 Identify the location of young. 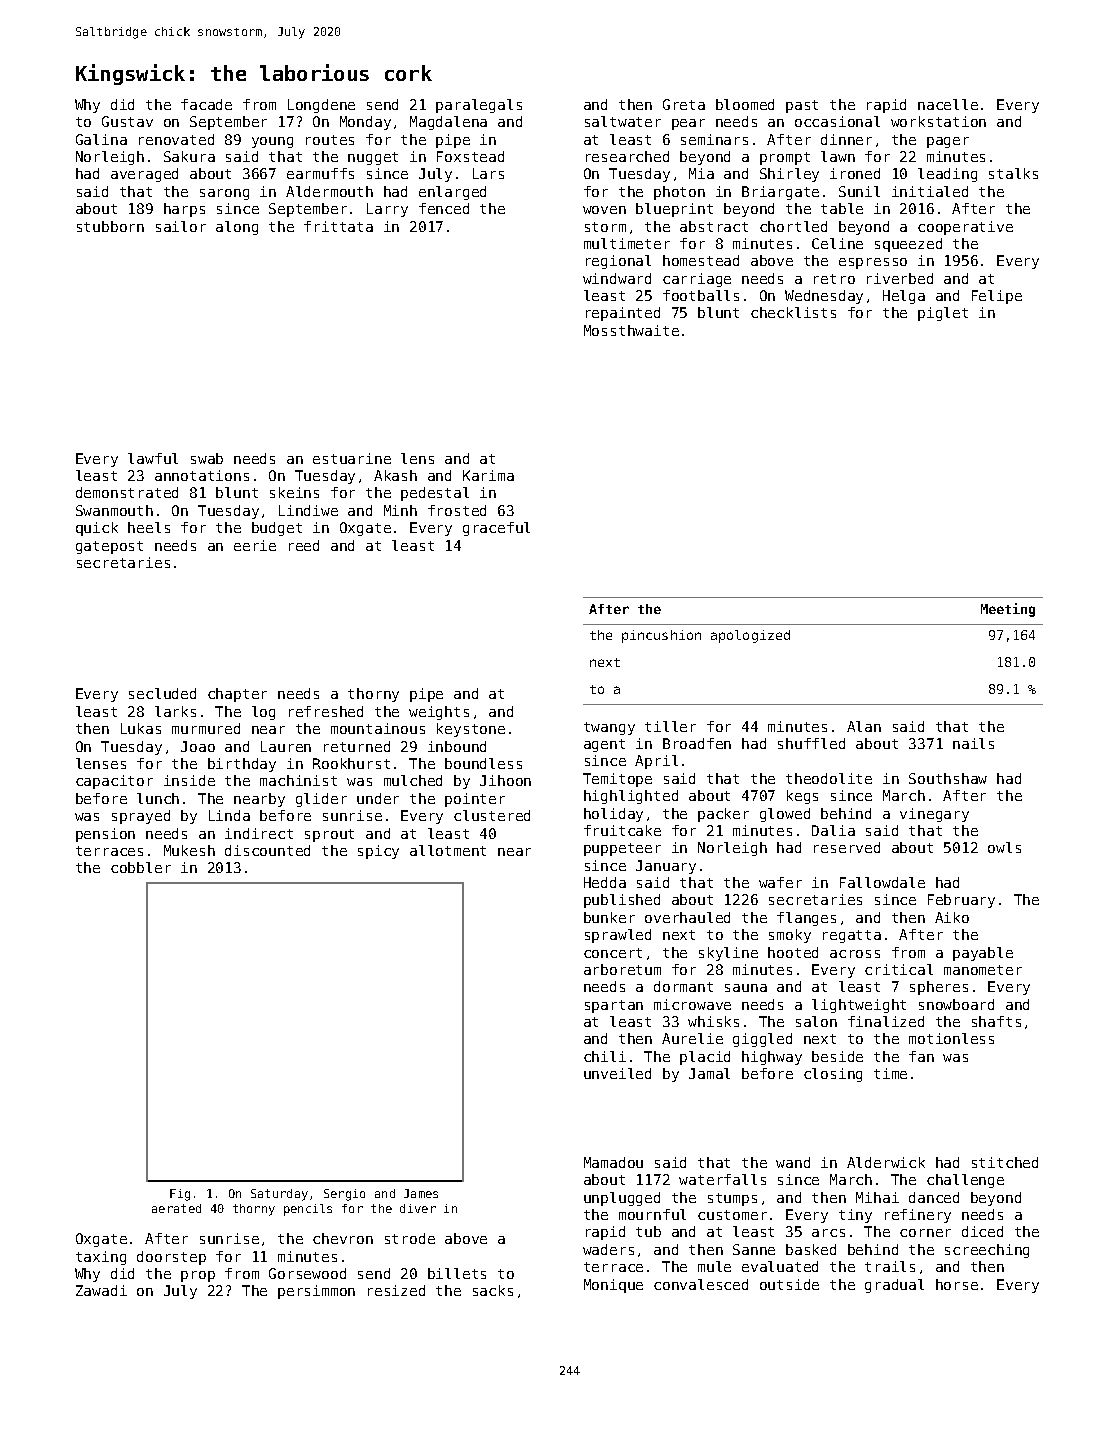
(272, 142).
